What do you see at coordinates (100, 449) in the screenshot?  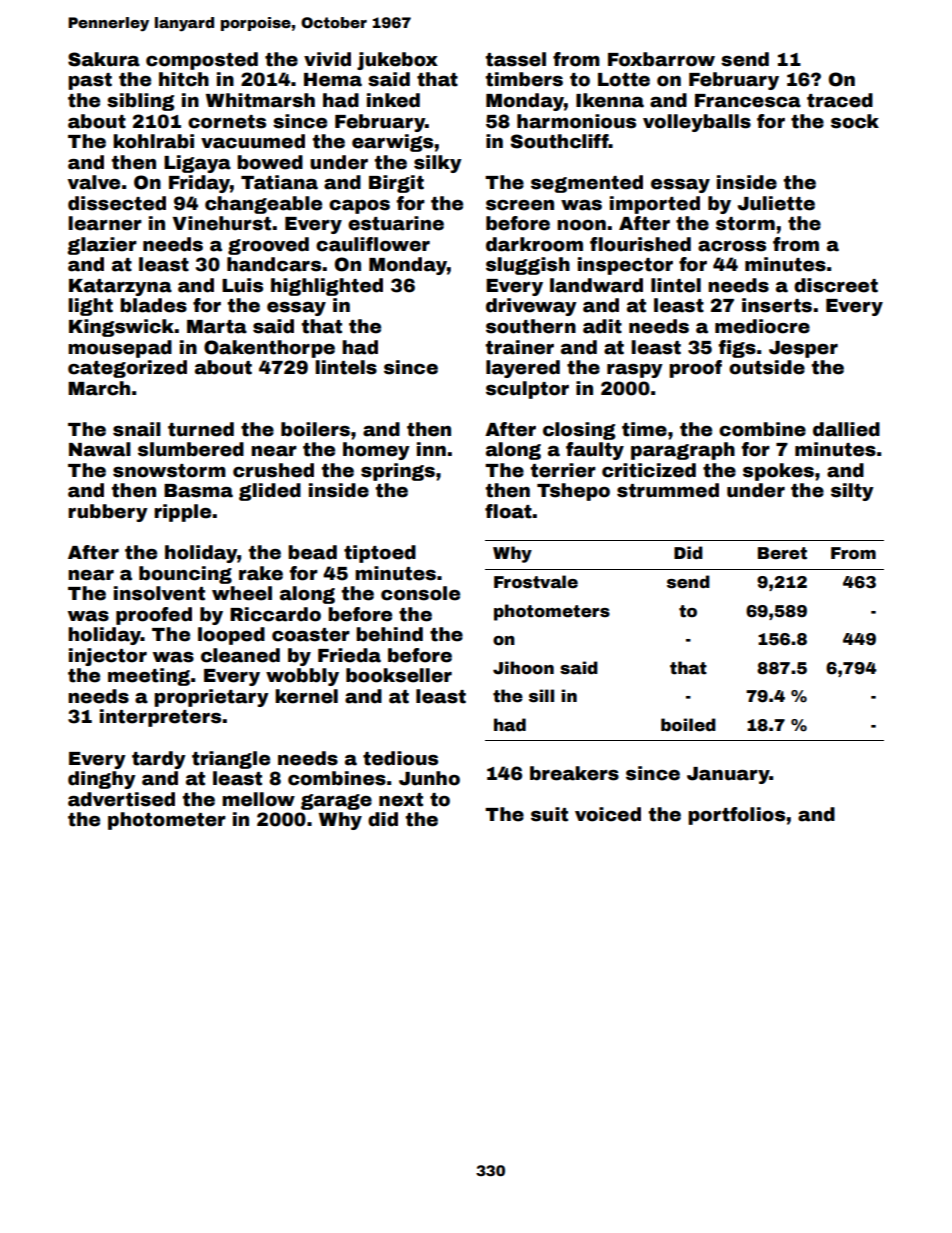 I see `Nawal` at bounding box center [100, 449].
